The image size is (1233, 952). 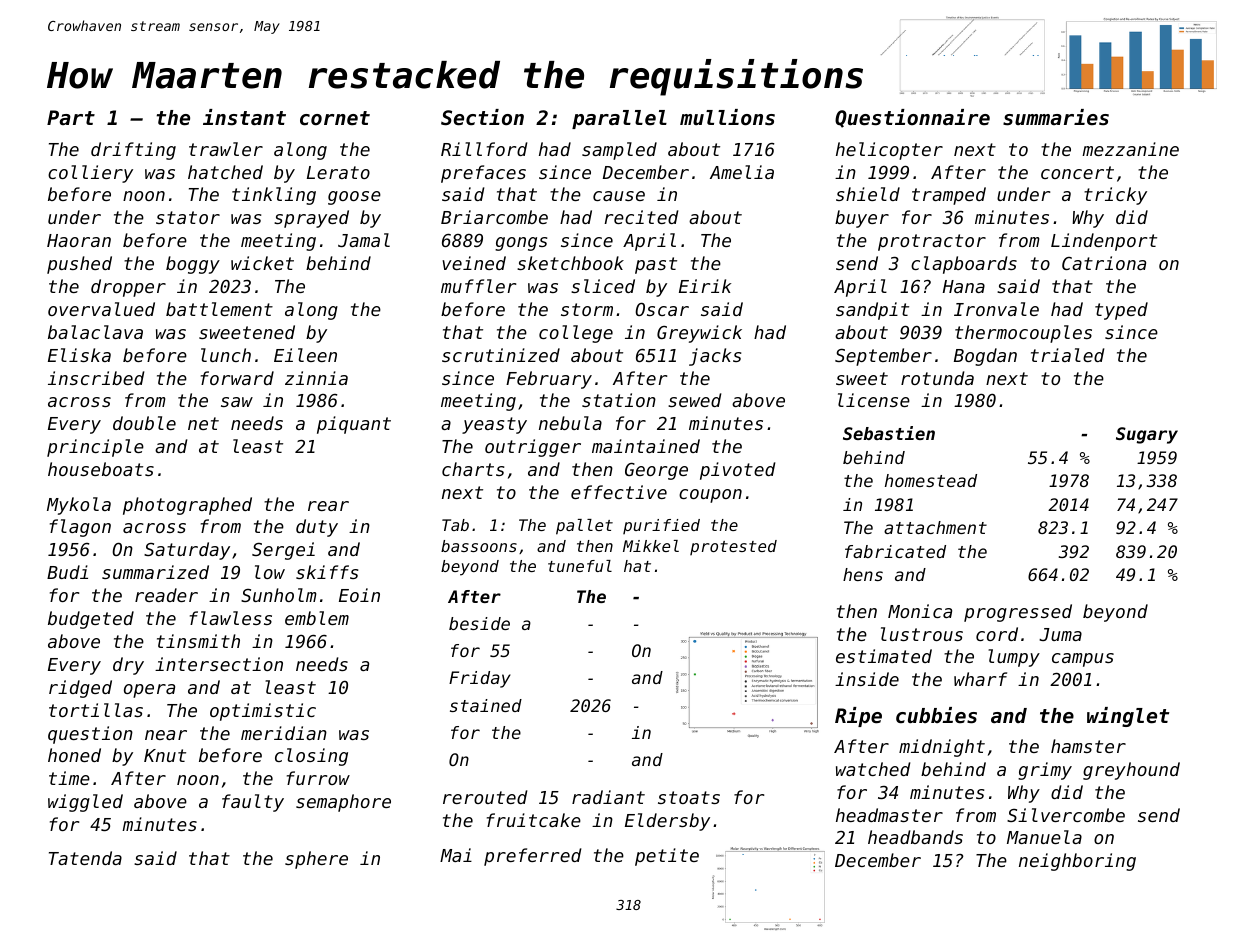 I want to click on purified, so click(x=661, y=526).
